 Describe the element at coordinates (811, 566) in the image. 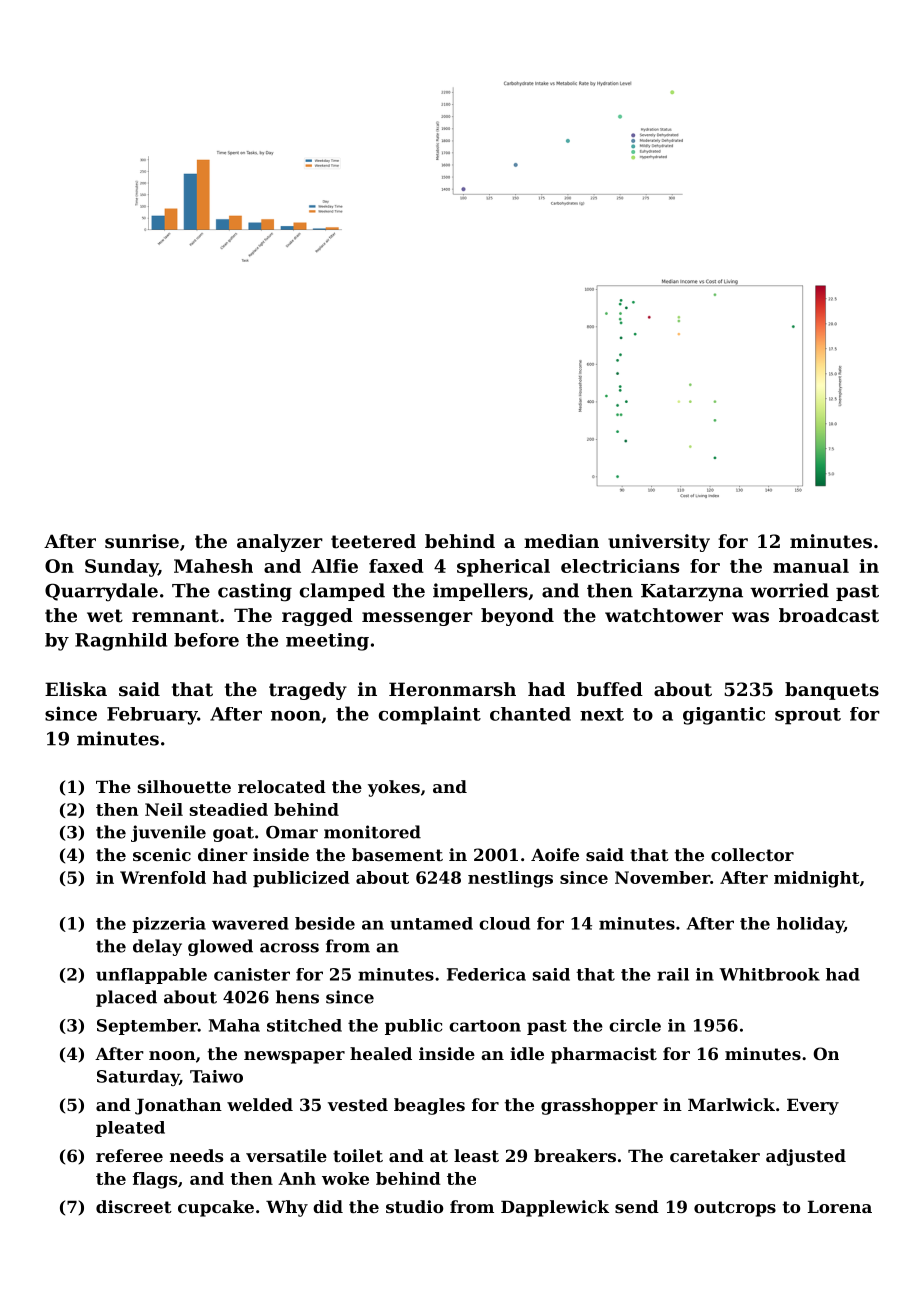

I see `manual` at that location.
